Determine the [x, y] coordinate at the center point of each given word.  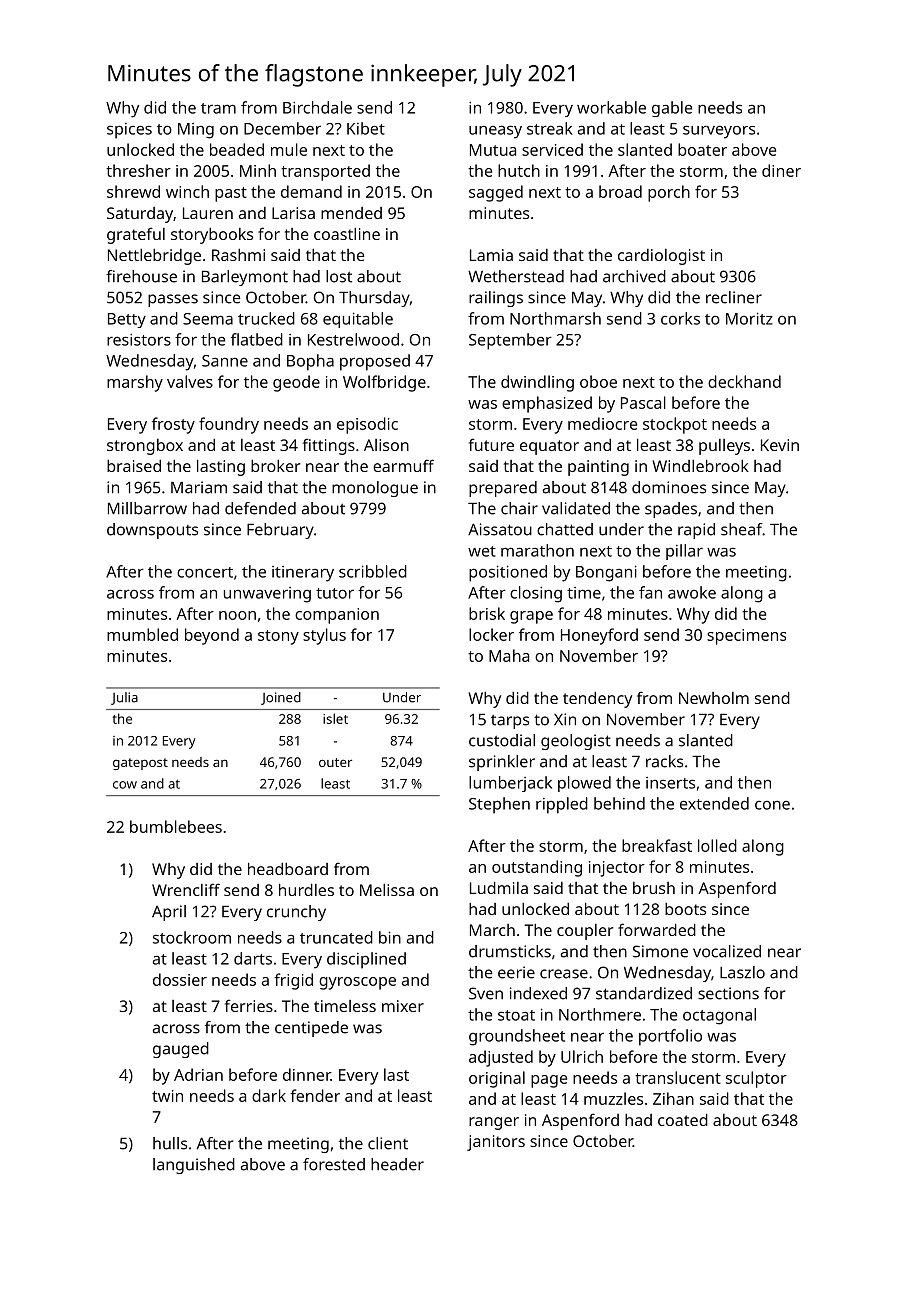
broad [620, 191]
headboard [288, 868]
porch [669, 193]
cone [772, 805]
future [491, 444]
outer [335, 762]
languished [194, 1166]
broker [276, 465]
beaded [237, 149]
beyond [212, 636]
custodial [502, 740]
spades [671, 510]
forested [334, 1164]
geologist [576, 742]
